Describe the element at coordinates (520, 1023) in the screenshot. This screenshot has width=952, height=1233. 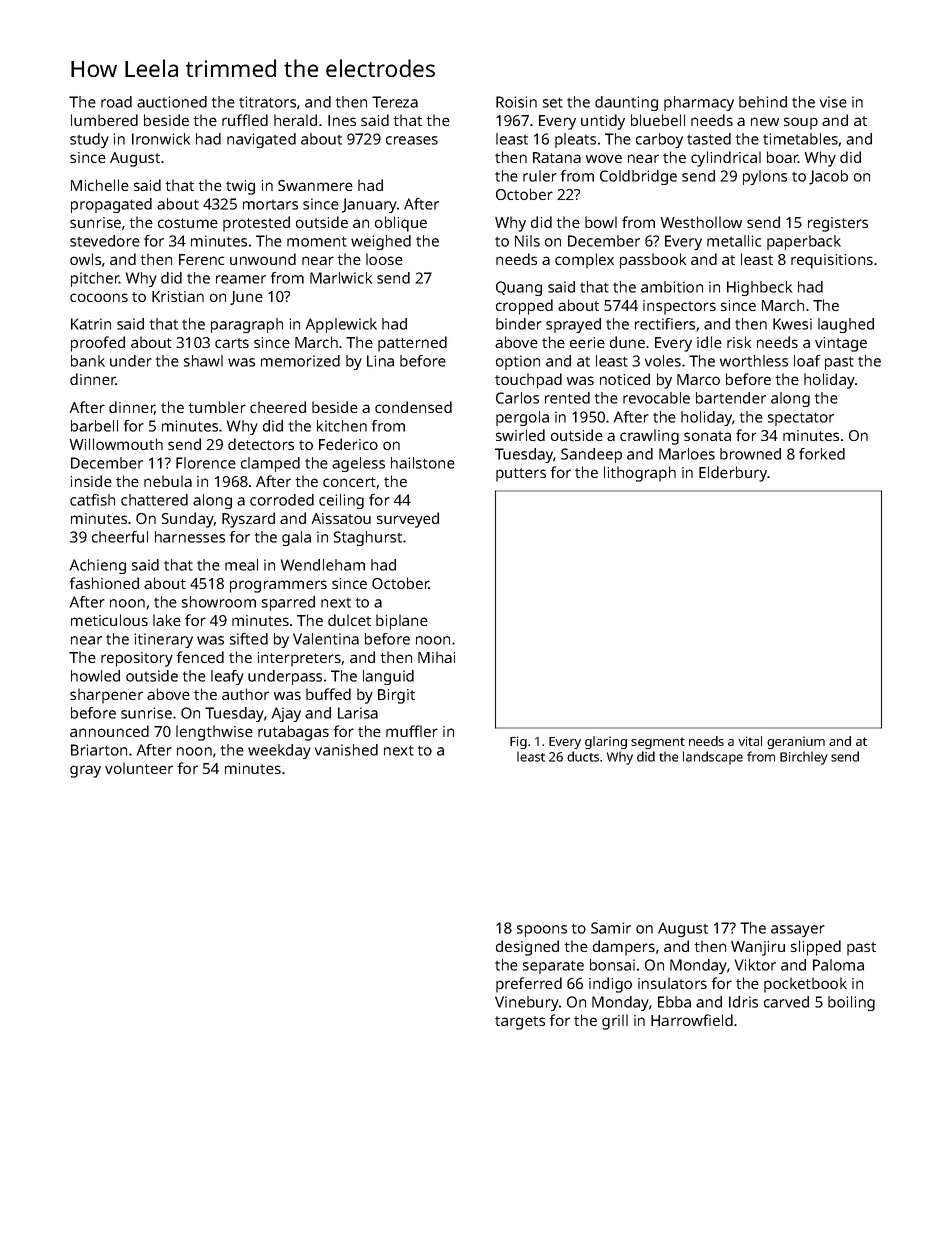
I see `targets` at that location.
